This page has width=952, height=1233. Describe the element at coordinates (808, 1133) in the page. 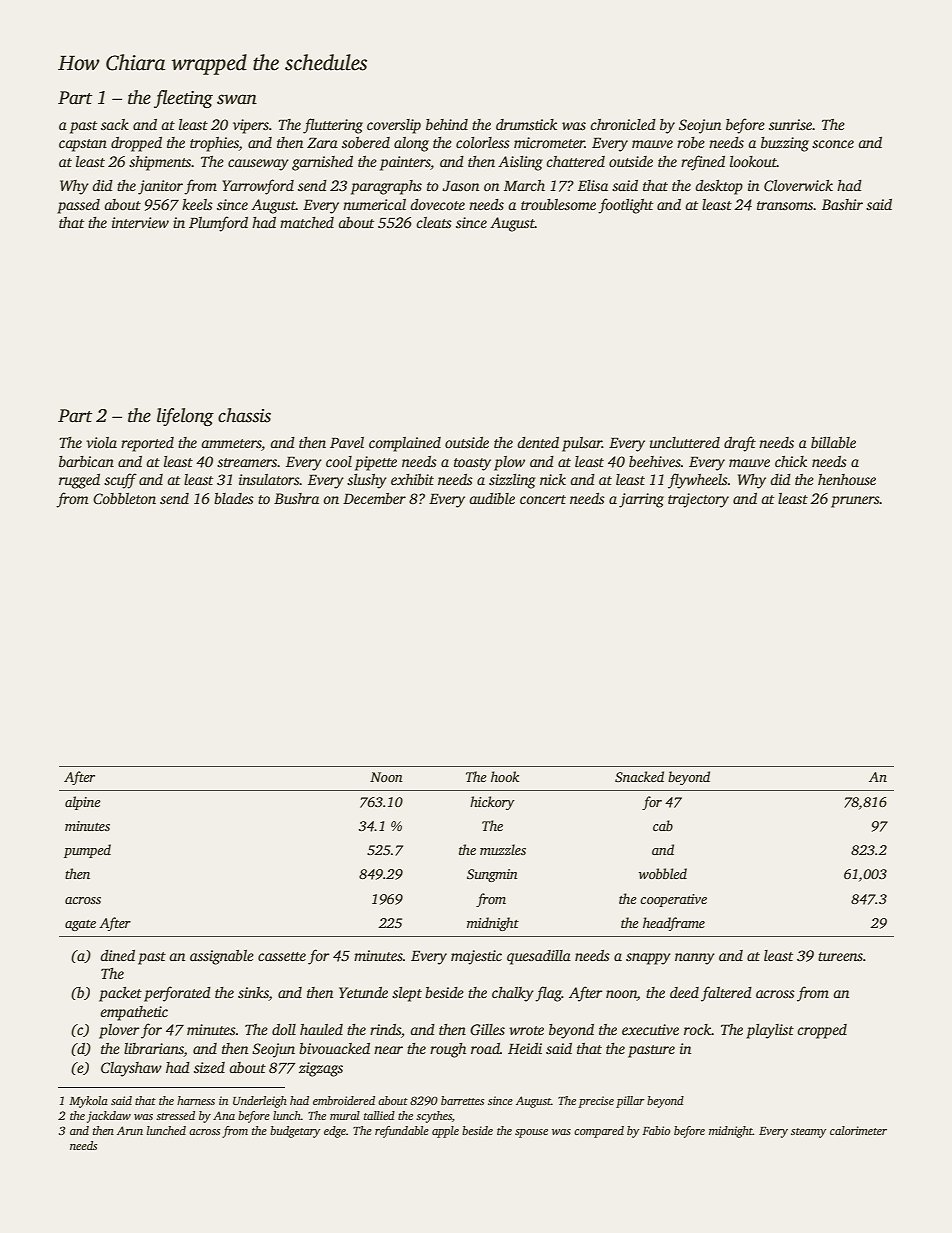

I see `steamy` at that location.
